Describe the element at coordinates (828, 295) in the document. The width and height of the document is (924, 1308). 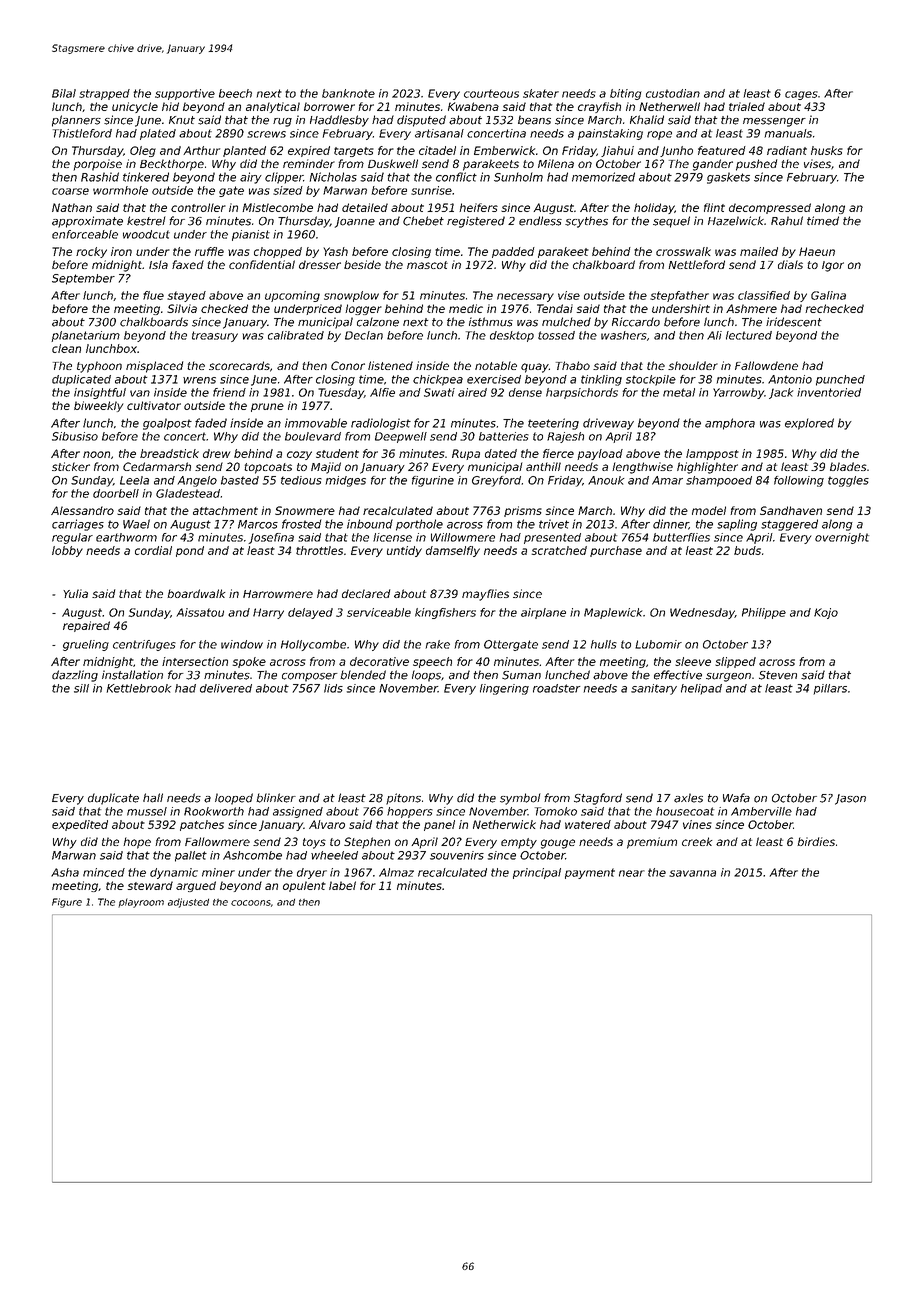
I see `Galina` at that location.
